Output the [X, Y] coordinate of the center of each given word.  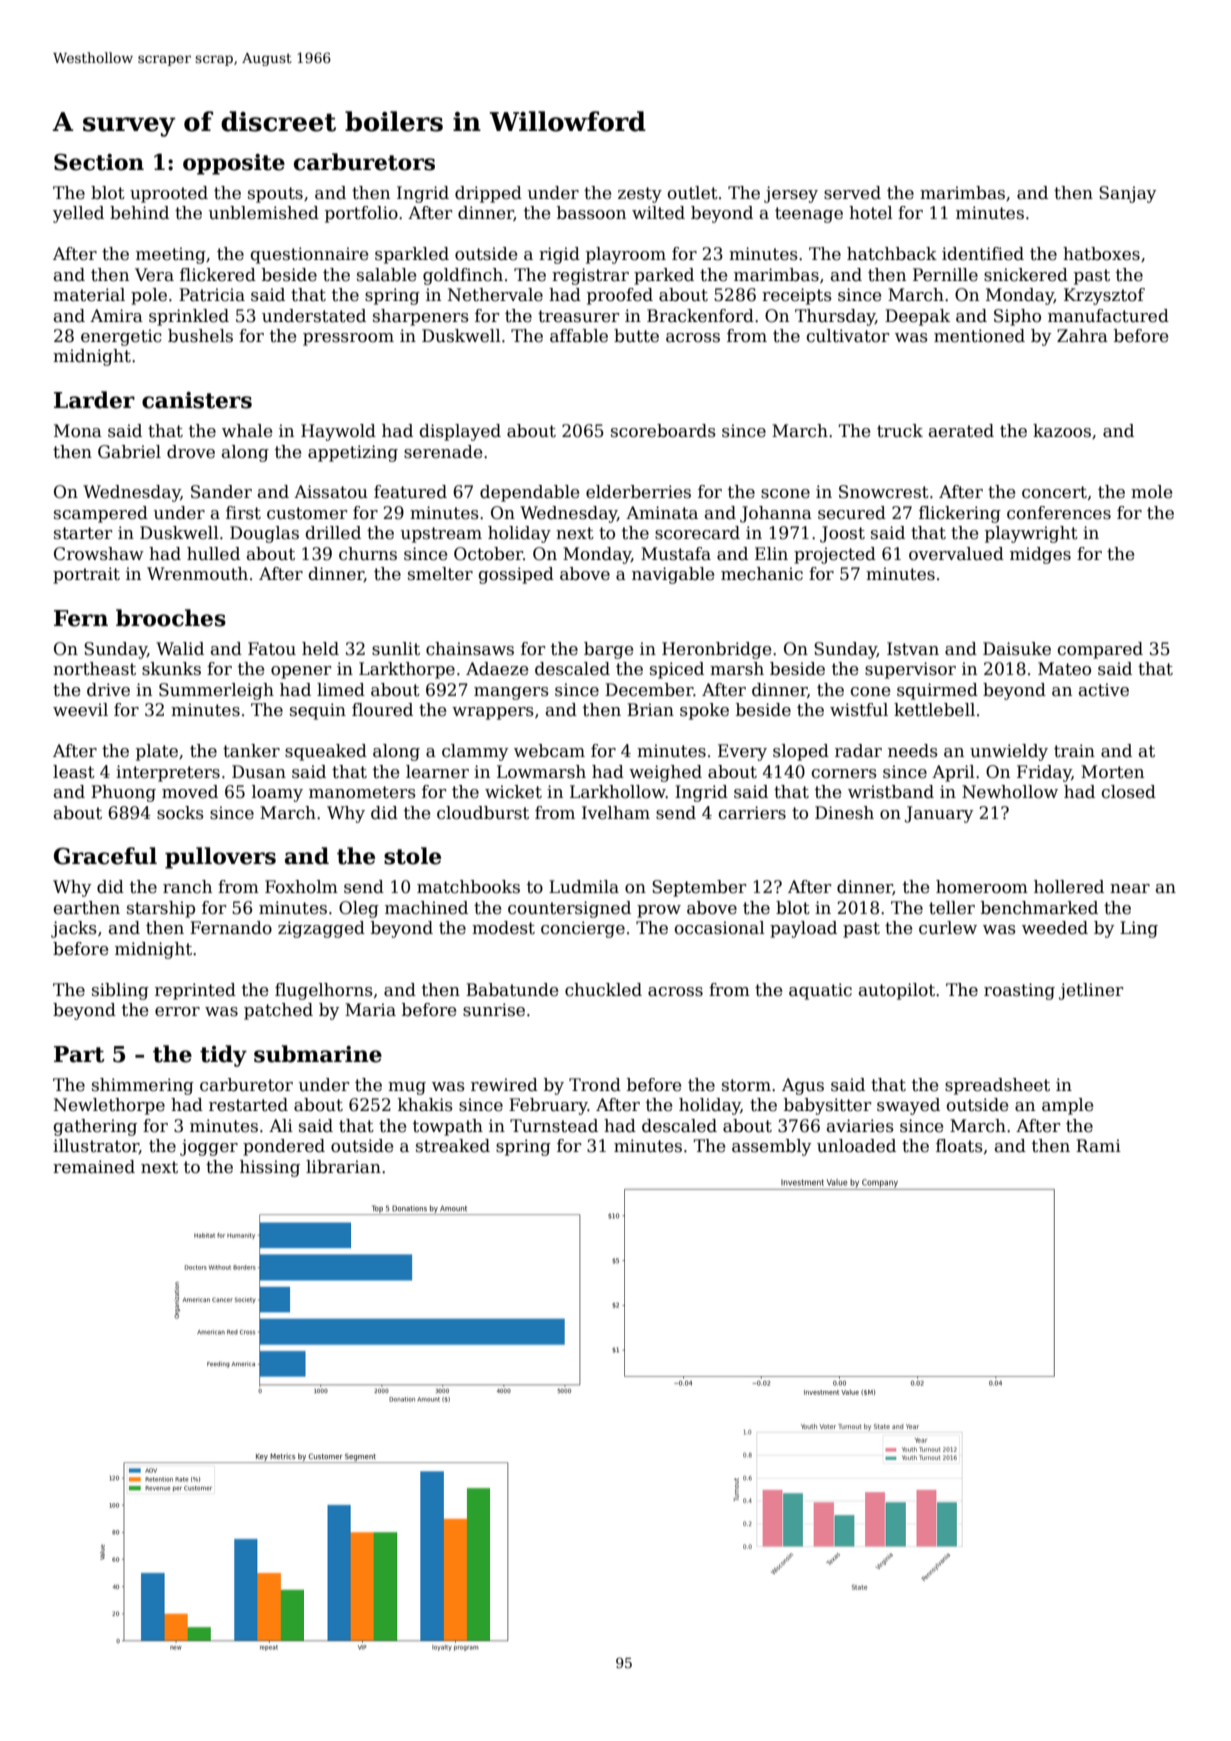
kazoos [1062, 431]
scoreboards [663, 431]
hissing [270, 1168]
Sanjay [1128, 194]
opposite [234, 164]
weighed [665, 773]
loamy [277, 793]
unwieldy [1009, 752]
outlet [693, 193]
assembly [772, 1147]
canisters [197, 400]
